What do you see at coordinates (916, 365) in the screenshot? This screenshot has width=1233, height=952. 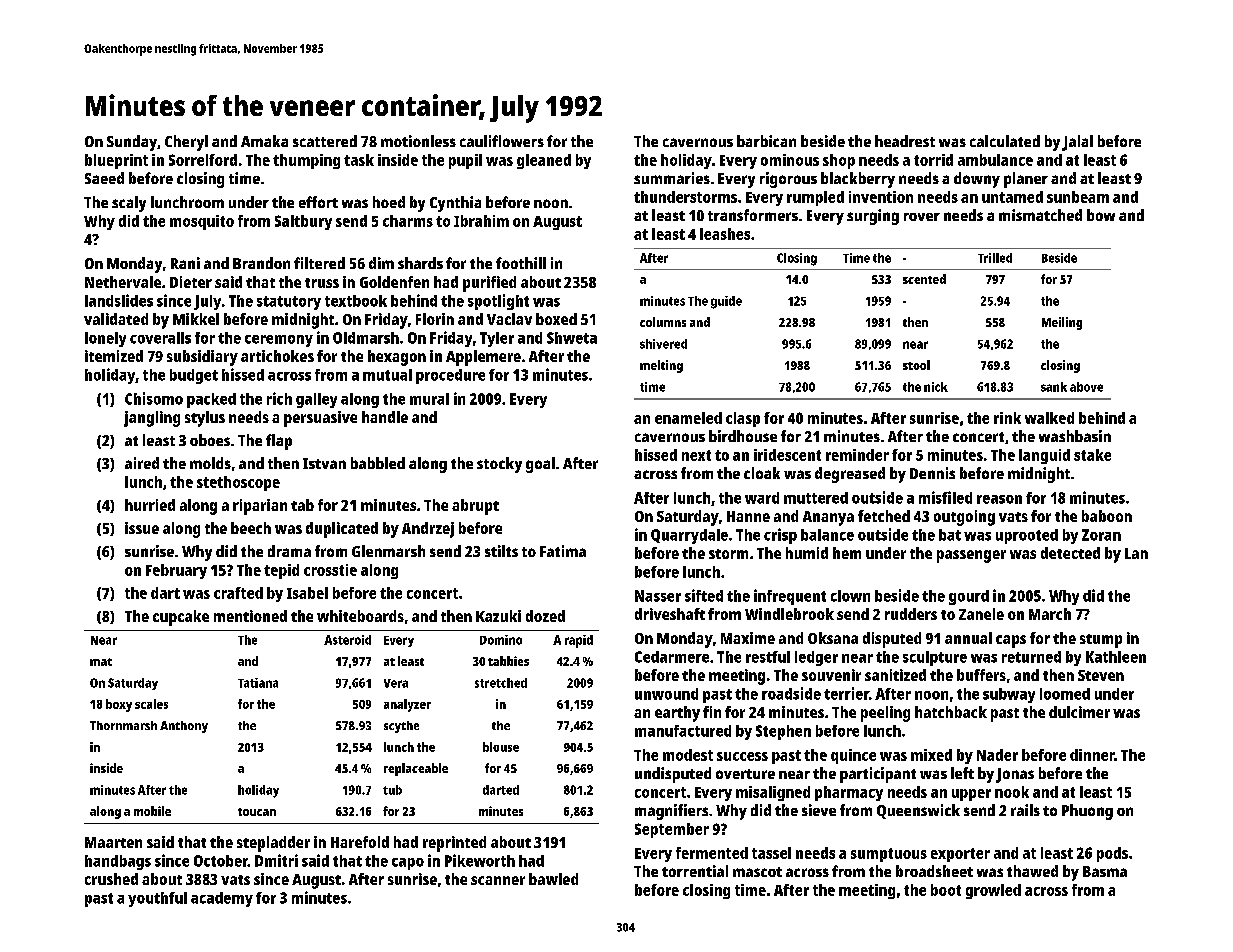 I see `stool` at bounding box center [916, 365].
